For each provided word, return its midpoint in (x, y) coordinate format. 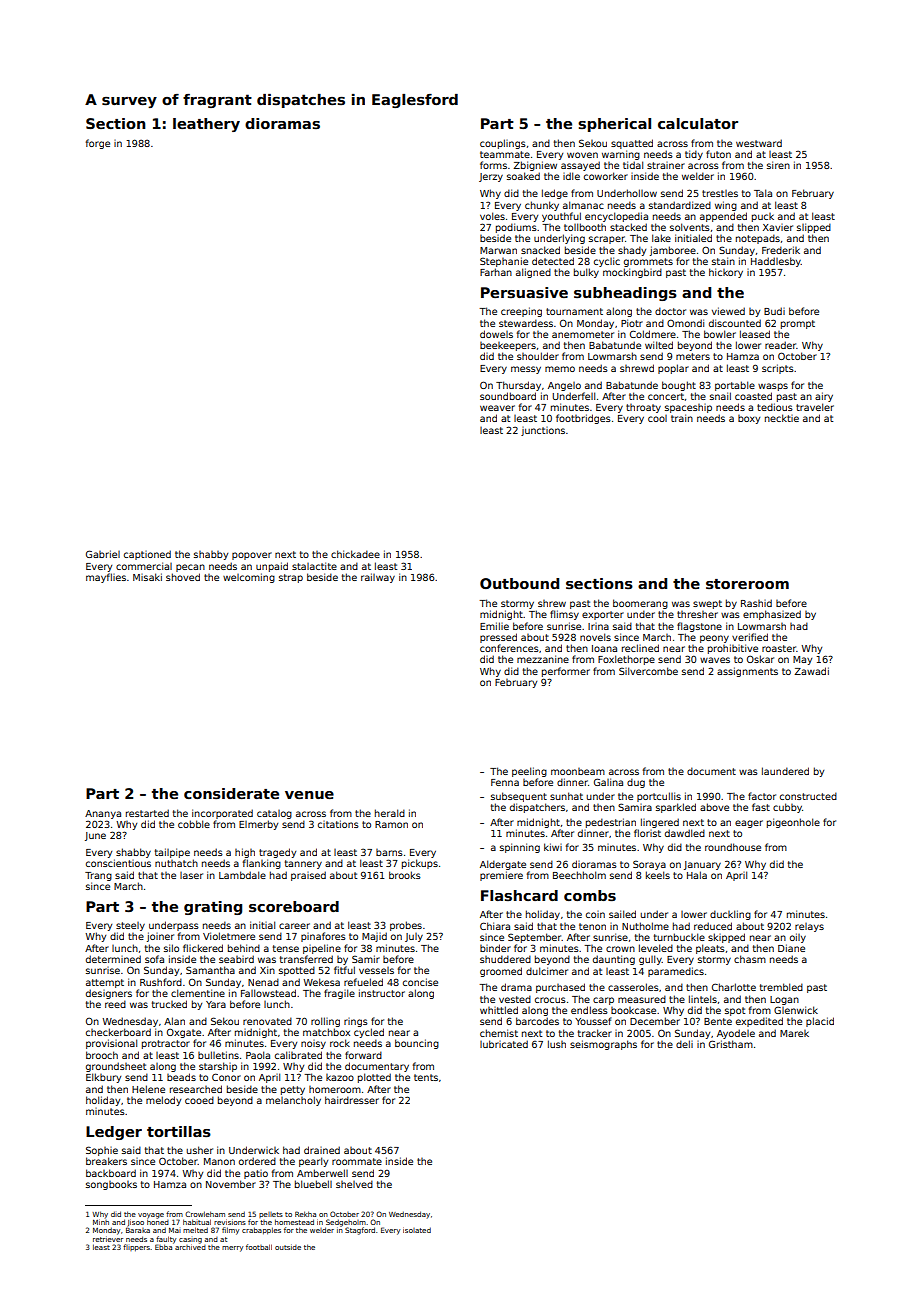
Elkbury (103, 1078)
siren (778, 165)
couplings (503, 144)
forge (98, 144)
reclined (640, 648)
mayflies (106, 578)
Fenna (505, 782)
